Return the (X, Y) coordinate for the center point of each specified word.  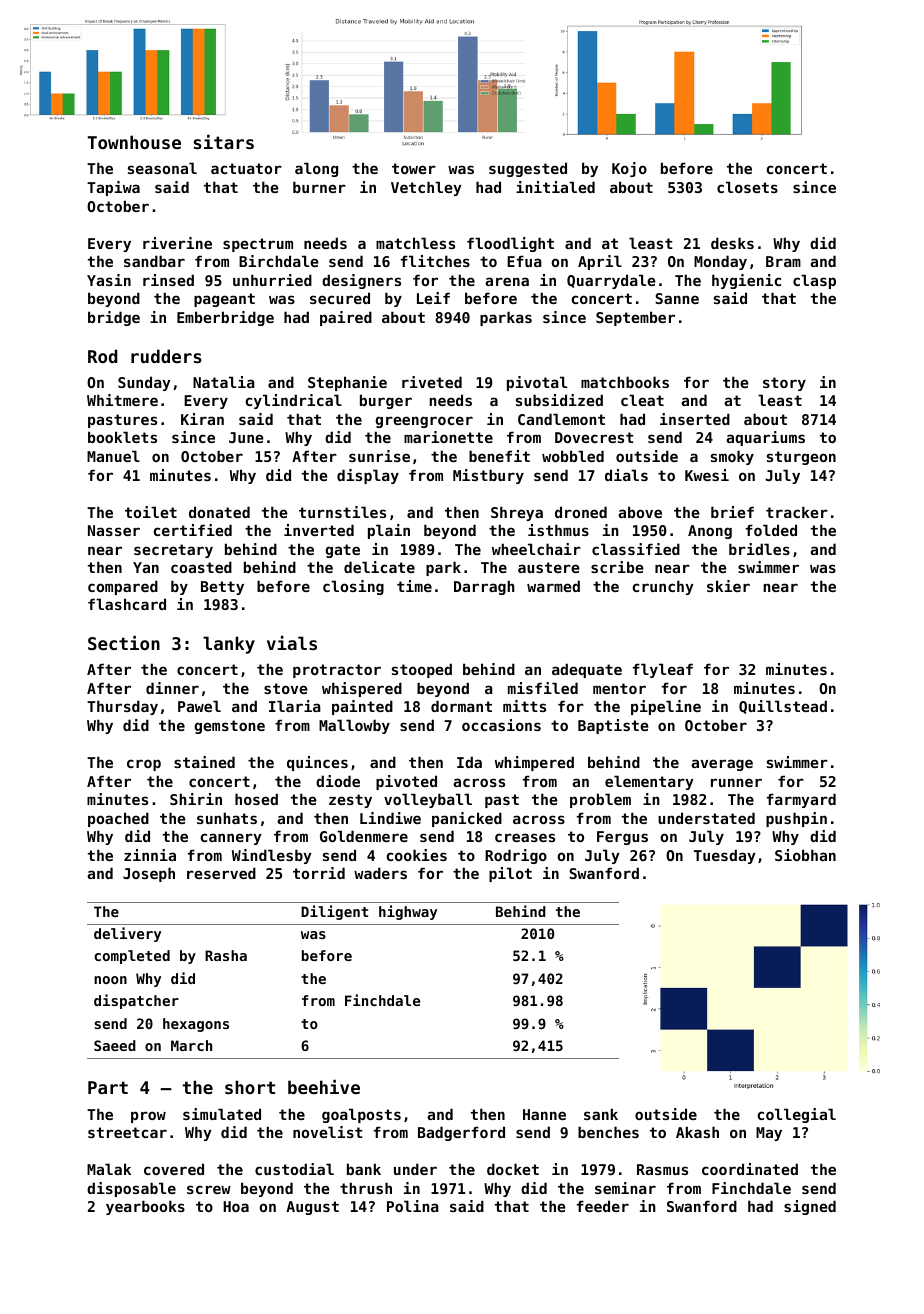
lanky (229, 645)
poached (118, 819)
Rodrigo (516, 856)
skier (728, 586)
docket (513, 1169)
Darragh (484, 587)
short (250, 1087)
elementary (649, 782)
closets (747, 187)
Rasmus (662, 1169)
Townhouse (134, 142)
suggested (528, 169)
